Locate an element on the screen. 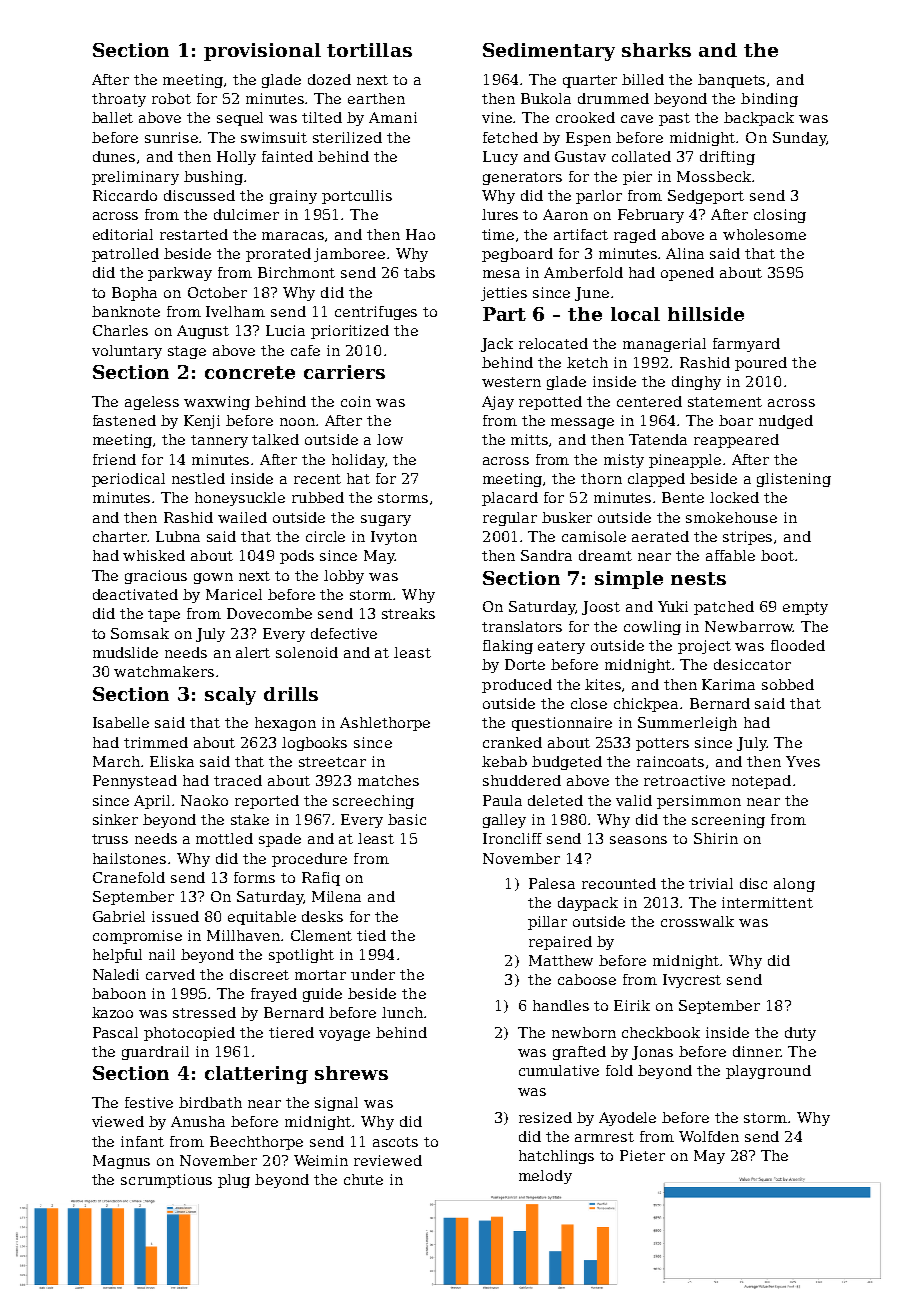 The height and width of the screenshot is (1308, 924). portcullis is located at coordinates (357, 197).
